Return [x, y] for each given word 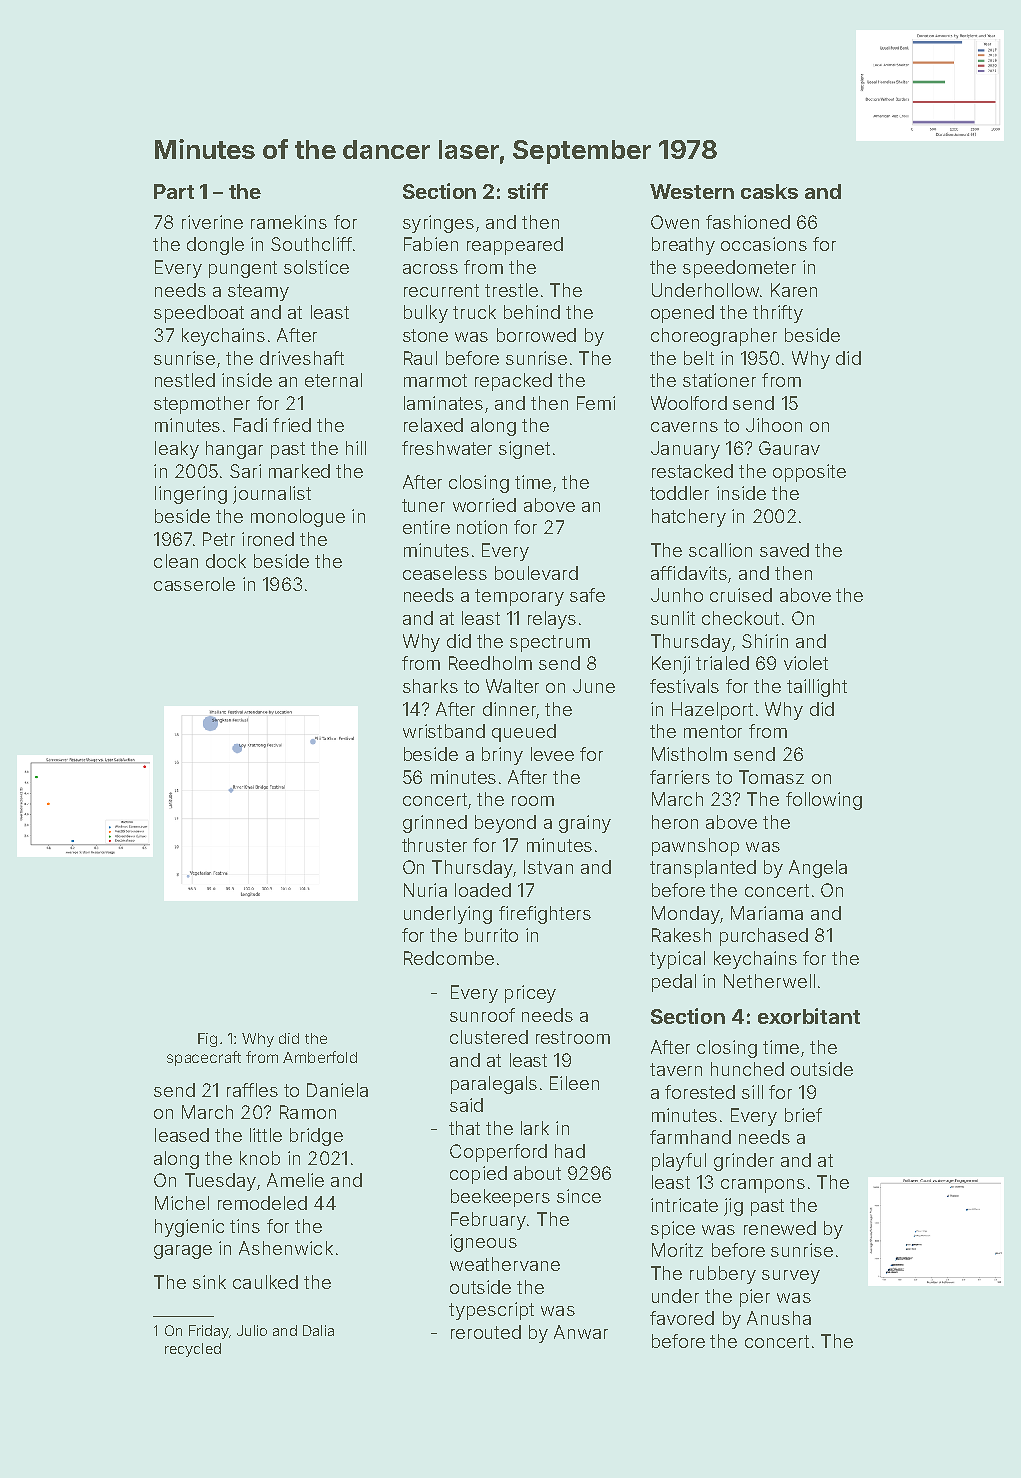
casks [769, 191]
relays [552, 620]
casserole [194, 584]
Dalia [318, 1330]
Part [174, 191]
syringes [438, 224]
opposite [809, 473]
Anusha [779, 1318]
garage [183, 1252]
